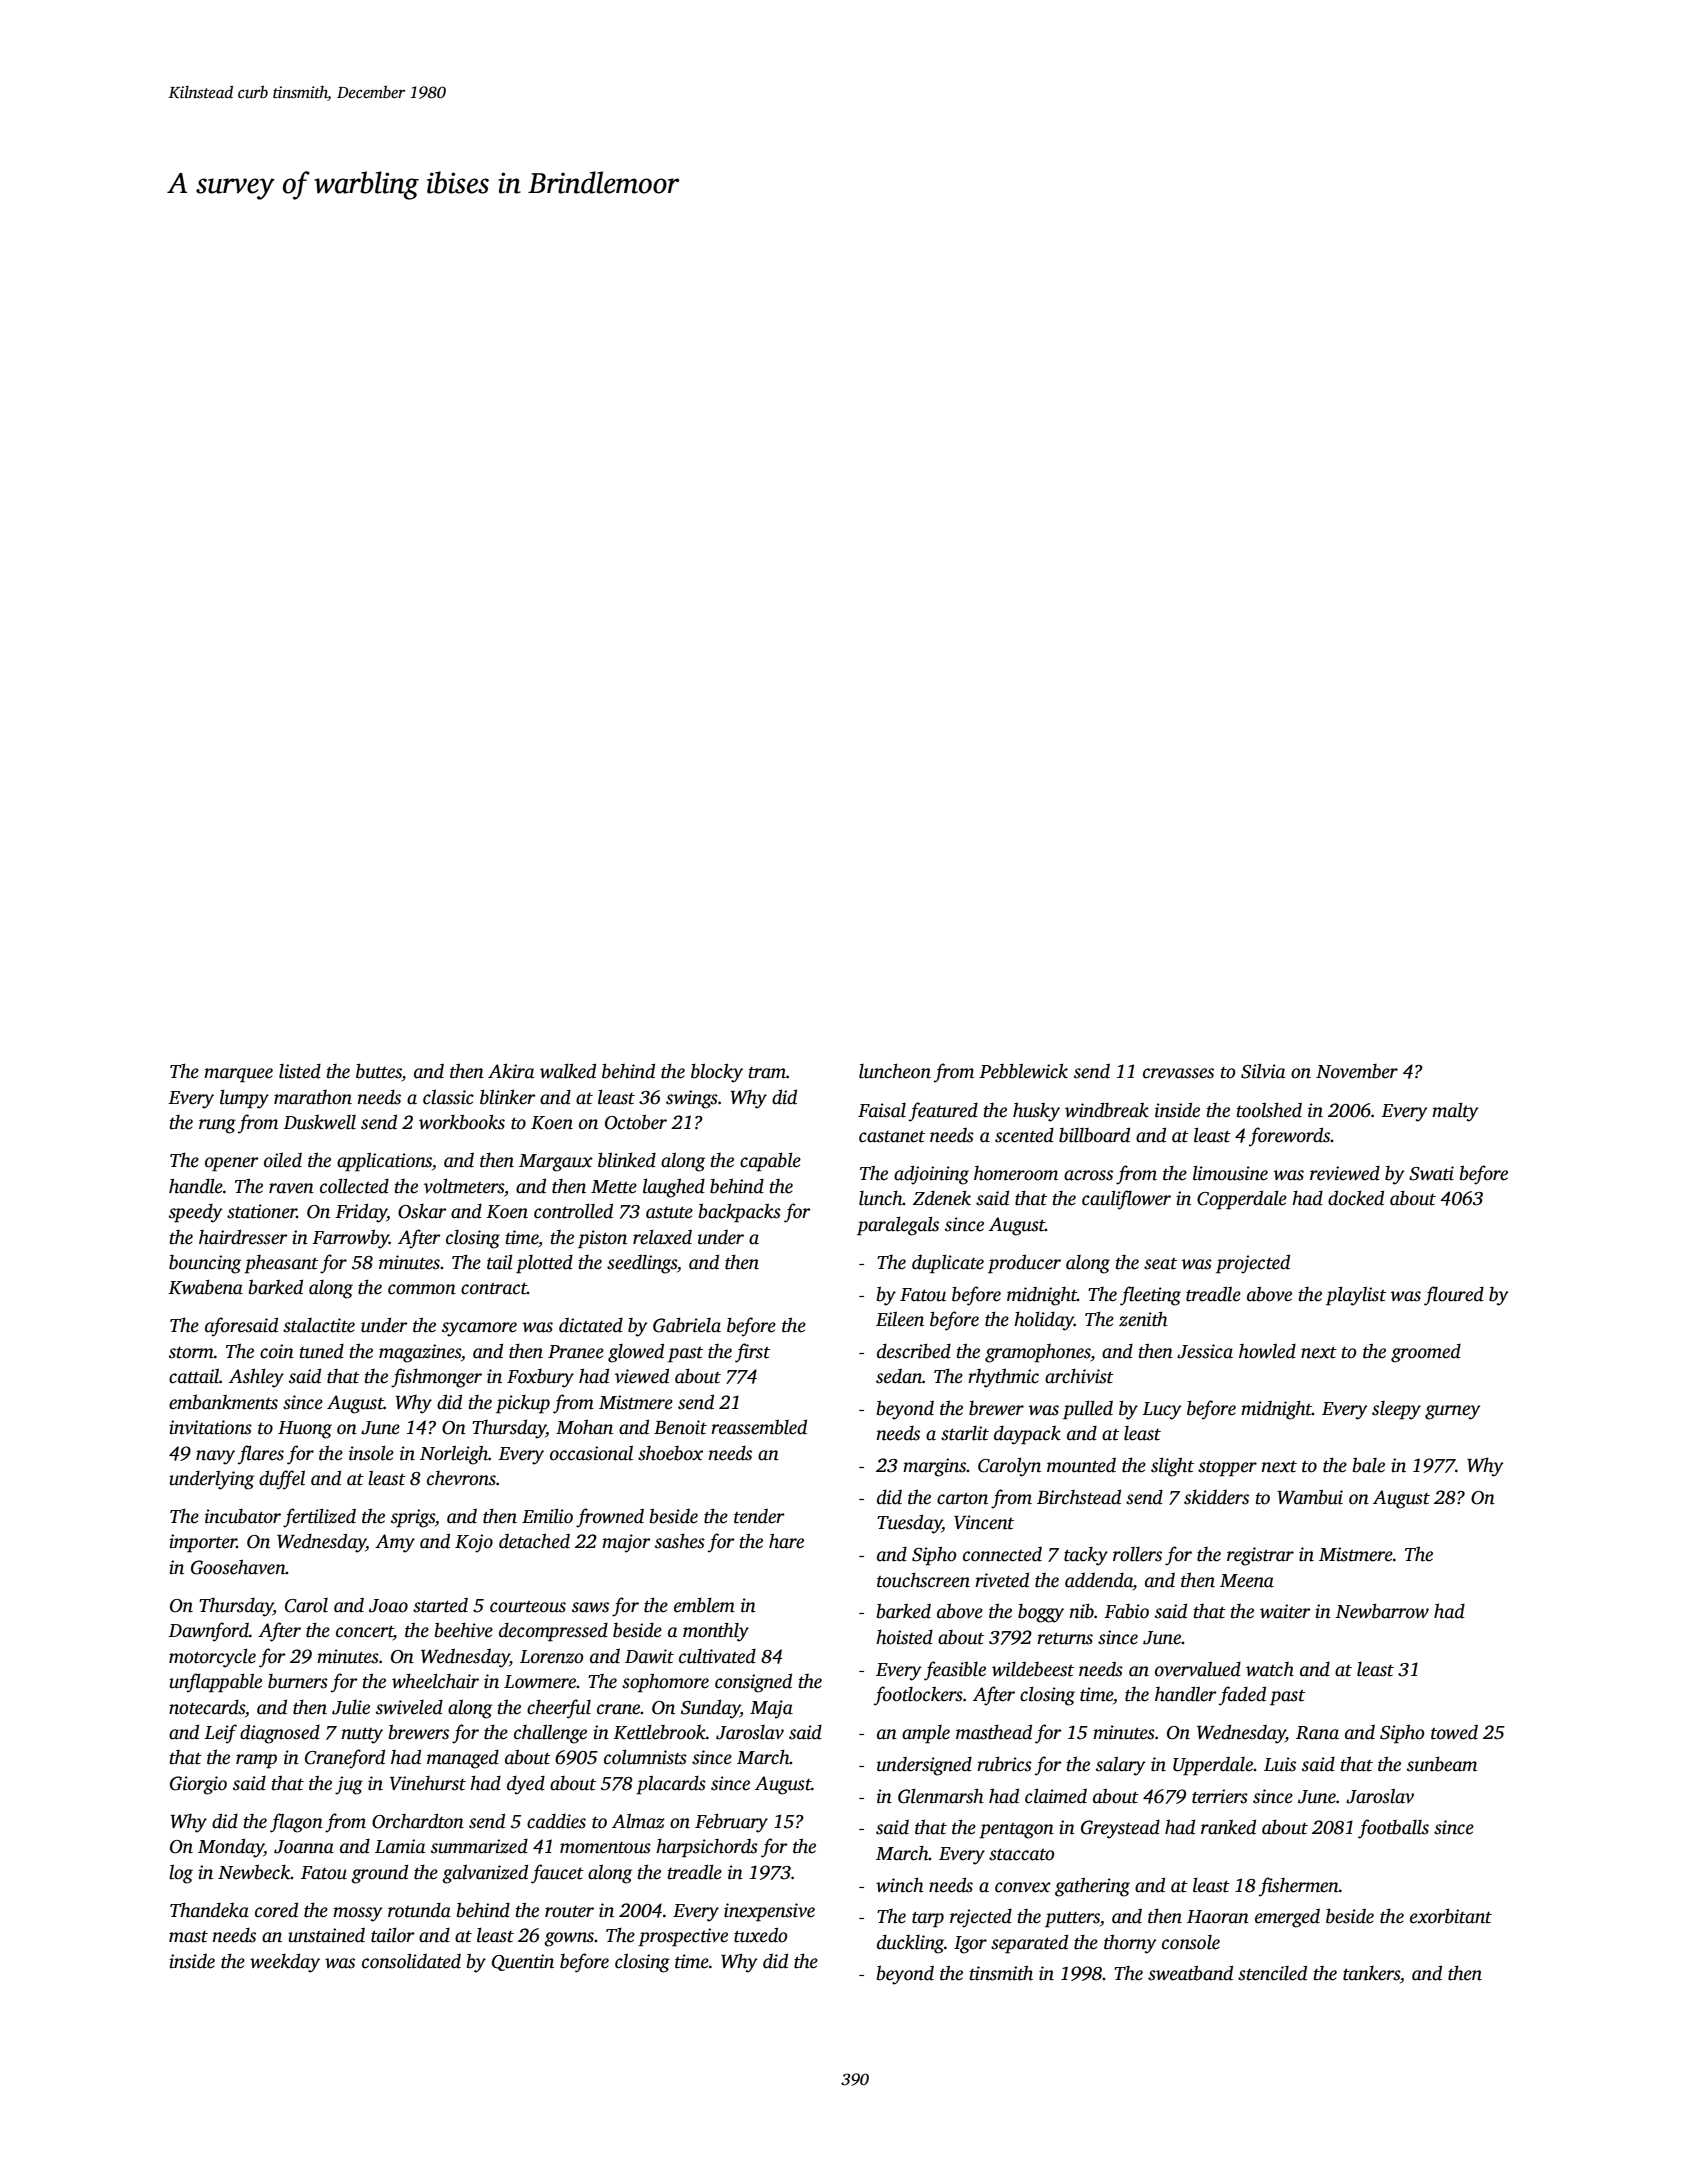 The image size is (1683, 2178). Describe the element at coordinates (899, 1376) in the image. I see `sedan` at that location.
